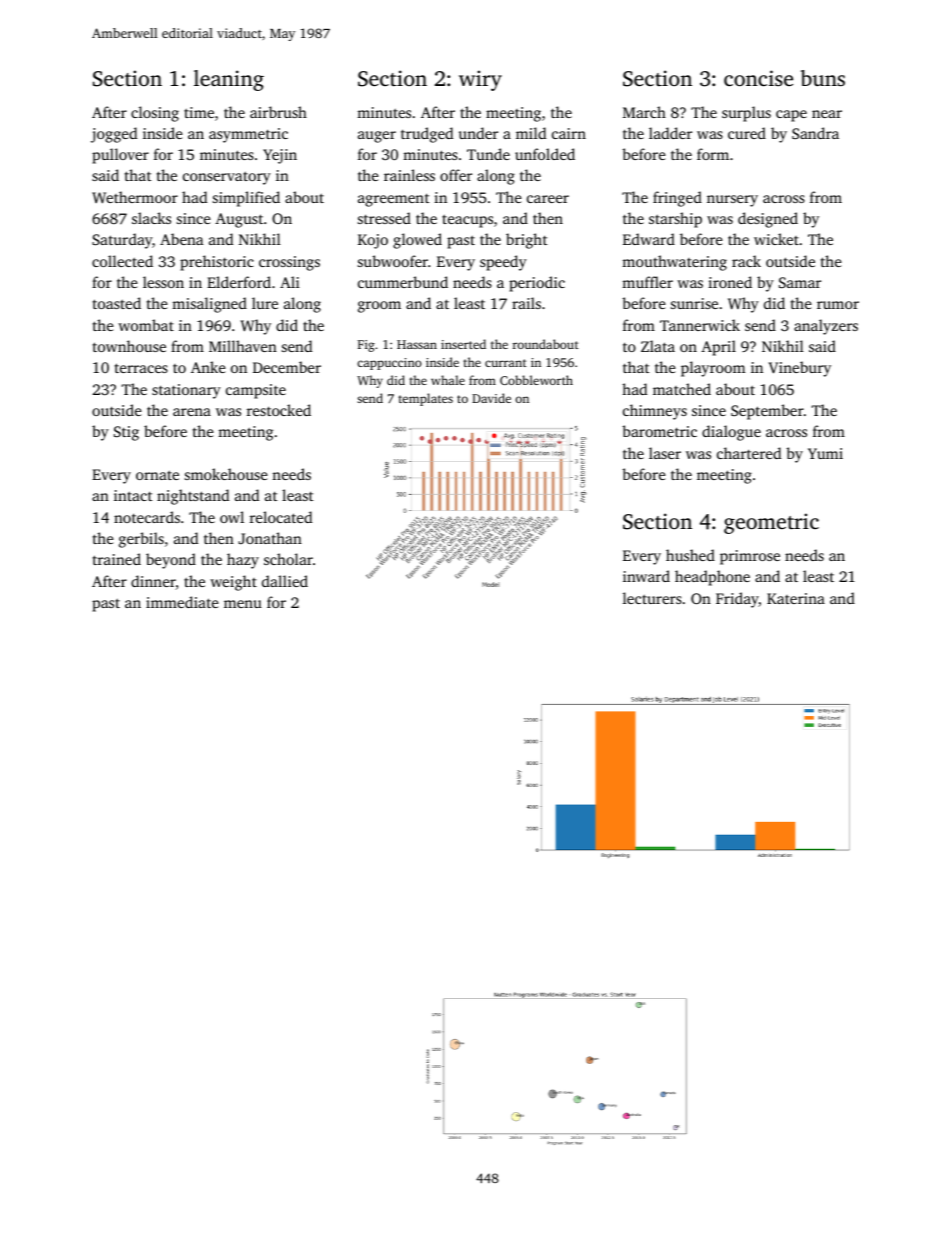 The width and height of the screenshot is (952, 1233). What do you see at coordinates (384, 218) in the screenshot?
I see `stressed` at bounding box center [384, 218].
